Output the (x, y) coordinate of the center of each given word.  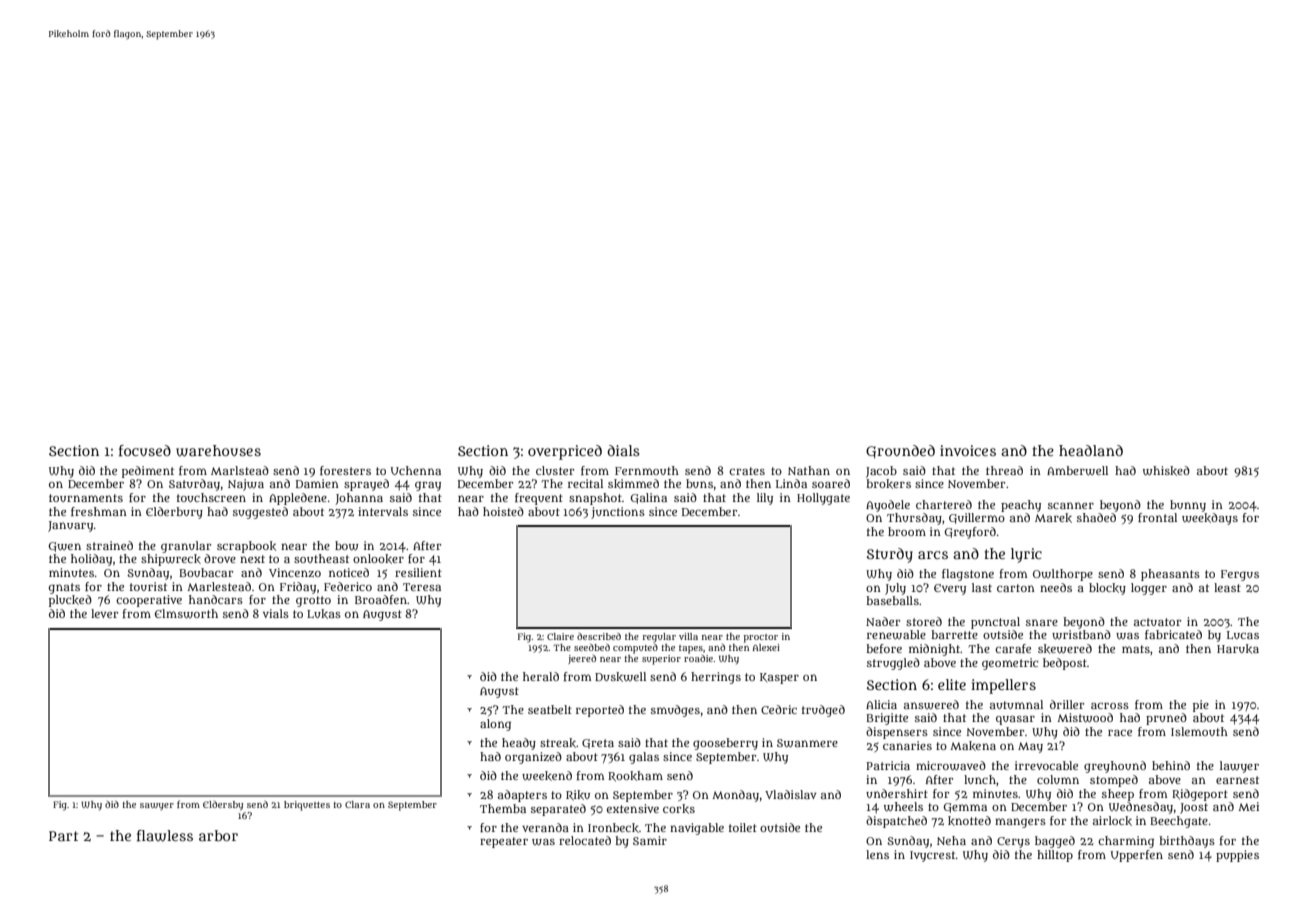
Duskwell (620, 677)
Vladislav (791, 794)
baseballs (892, 600)
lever (104, 613)
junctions (618, 513)
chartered (944, 504)
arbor (218, 835)
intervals (383, 511)
